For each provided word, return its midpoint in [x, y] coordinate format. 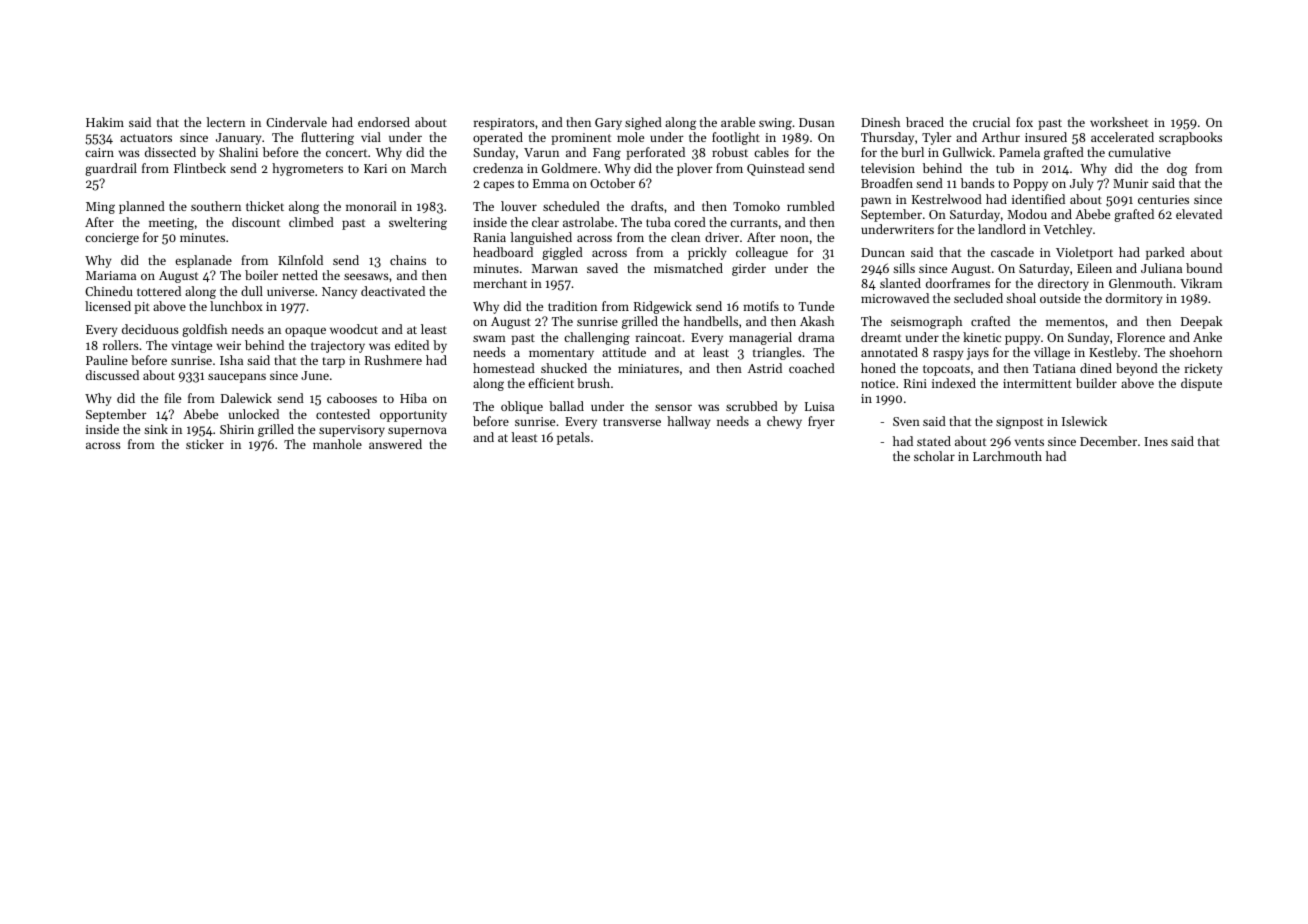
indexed [954, 383]
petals [573, 438]
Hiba [413, 398]
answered [395, 444]
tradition [572, 306]
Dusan [817, 122]
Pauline [107, 360]
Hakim [105, 122]
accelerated [1122, 137]
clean [685, 237]
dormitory [1134, 299]
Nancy [339, 293]
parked [1165, 253]
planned [142, 207]
